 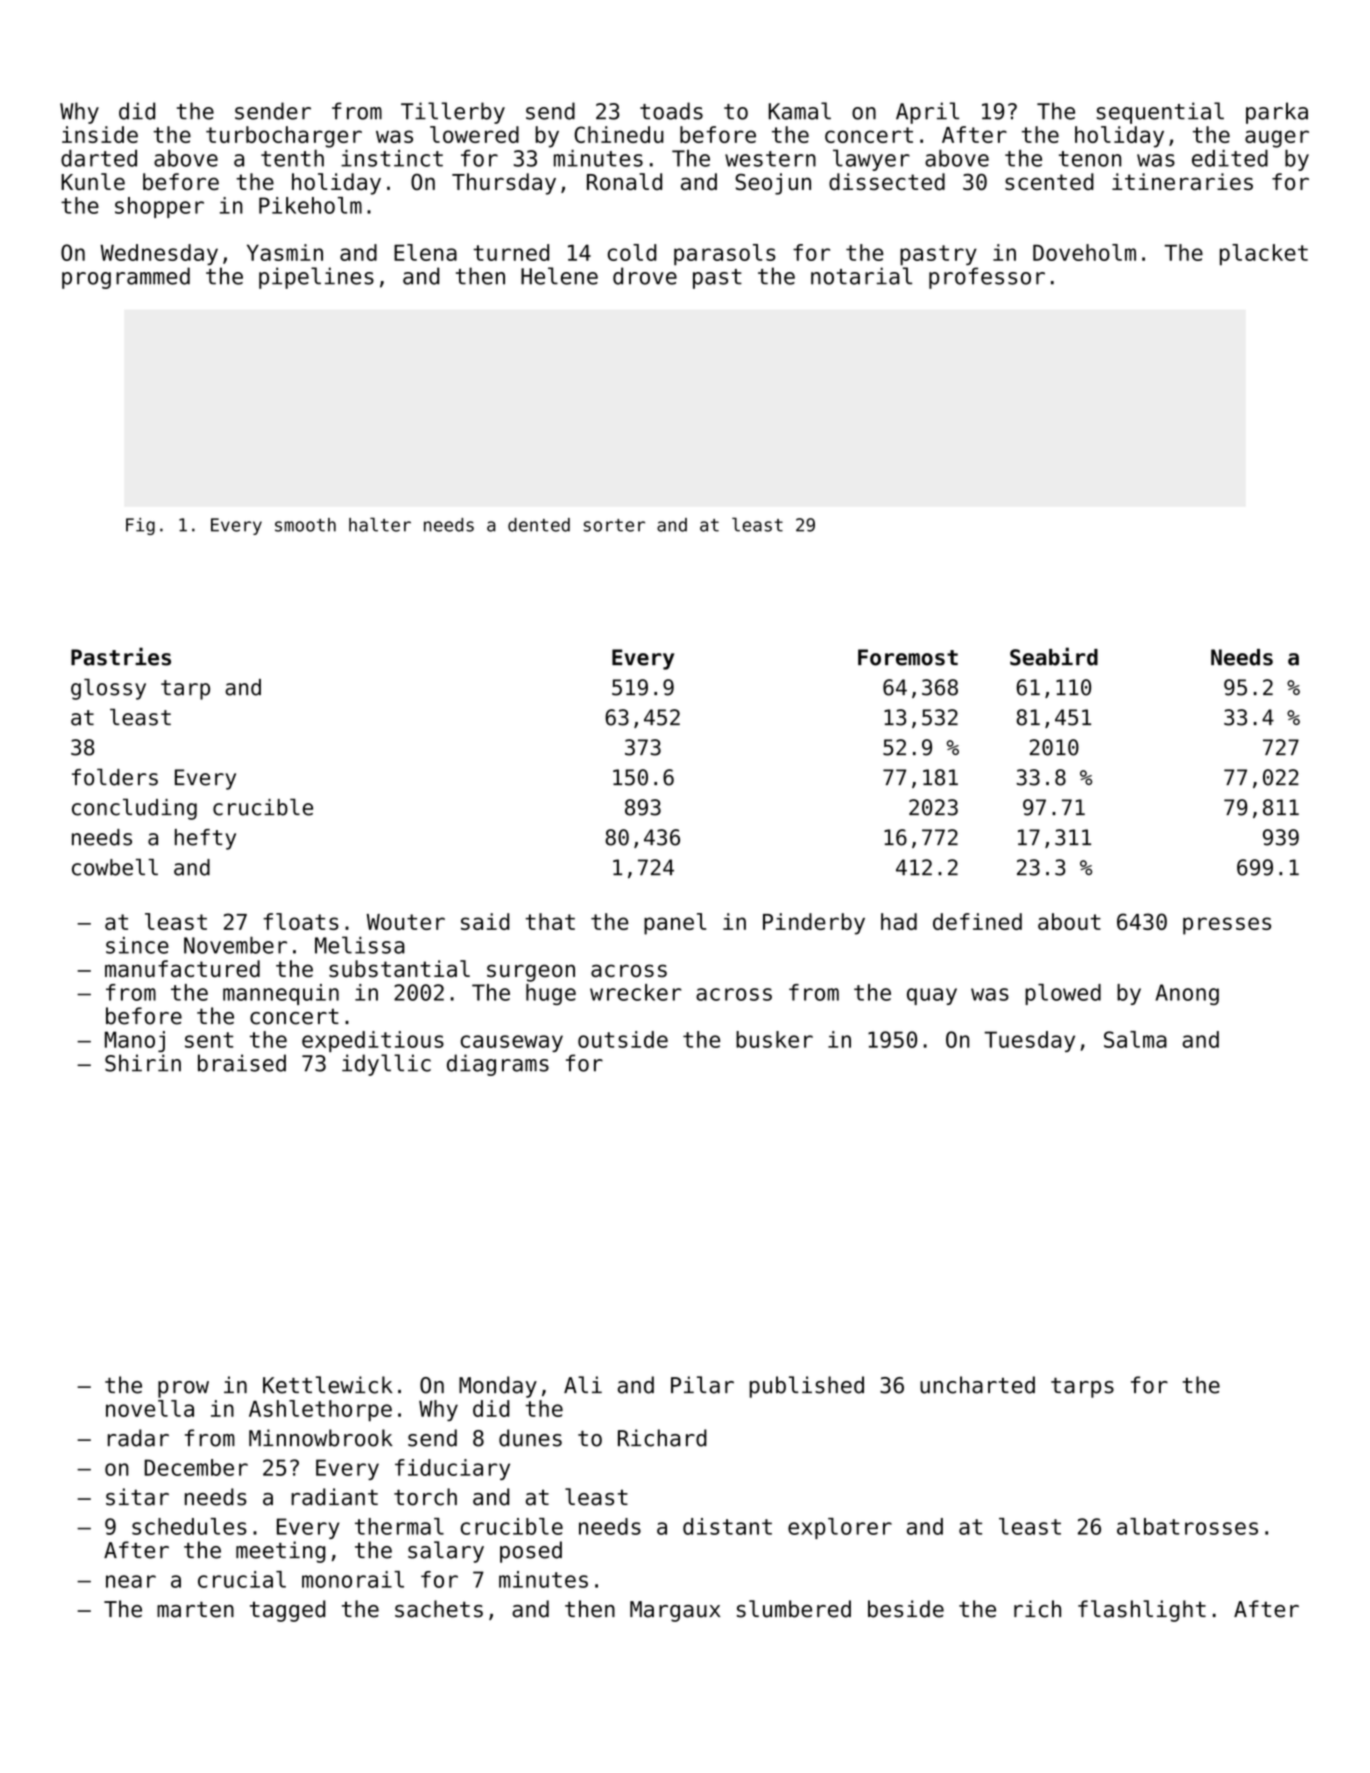 I want to click on tagged, so click(x=287, y=1611).
